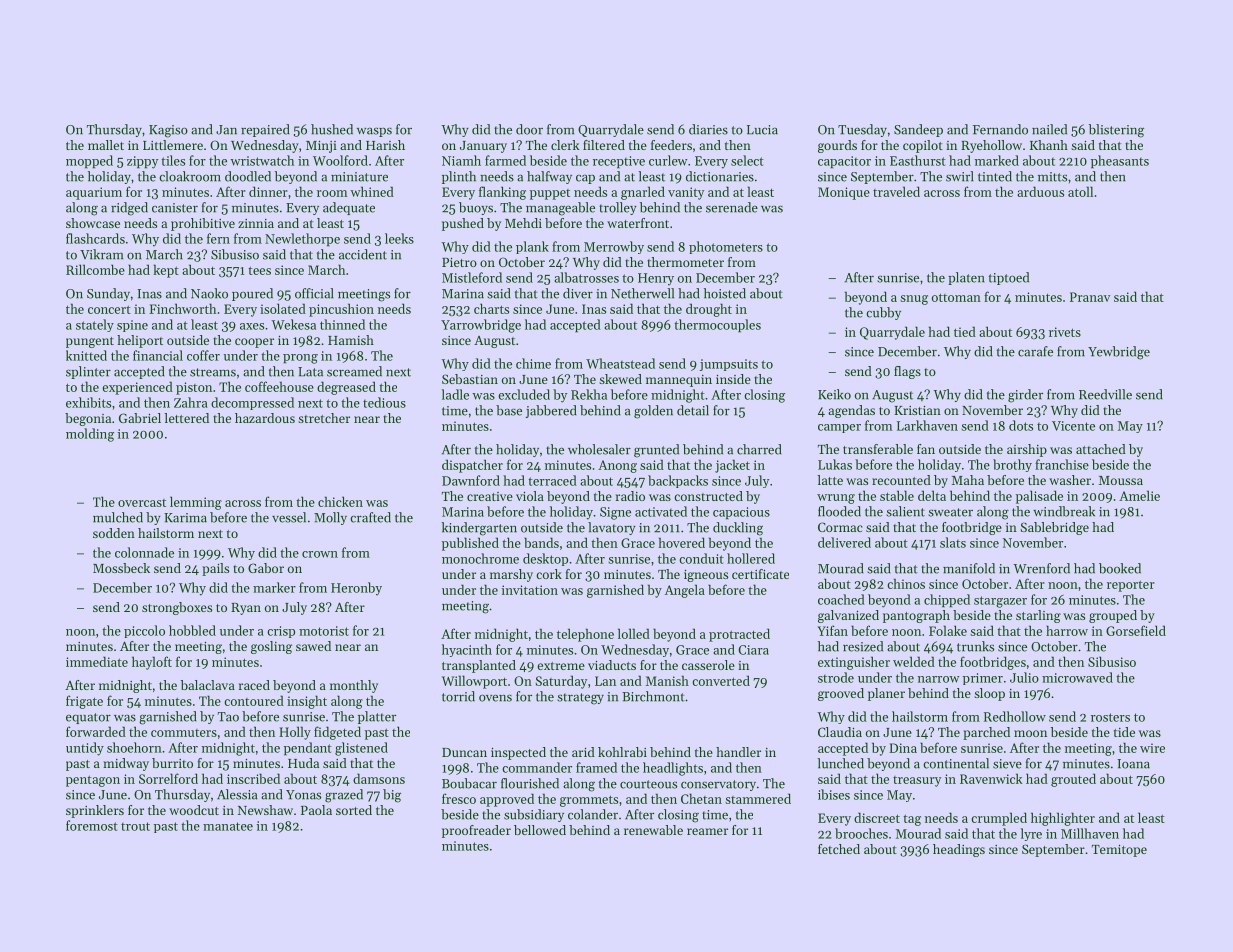 This document has width=1233, height=952. I want to click on headings, so click(959, 850).
